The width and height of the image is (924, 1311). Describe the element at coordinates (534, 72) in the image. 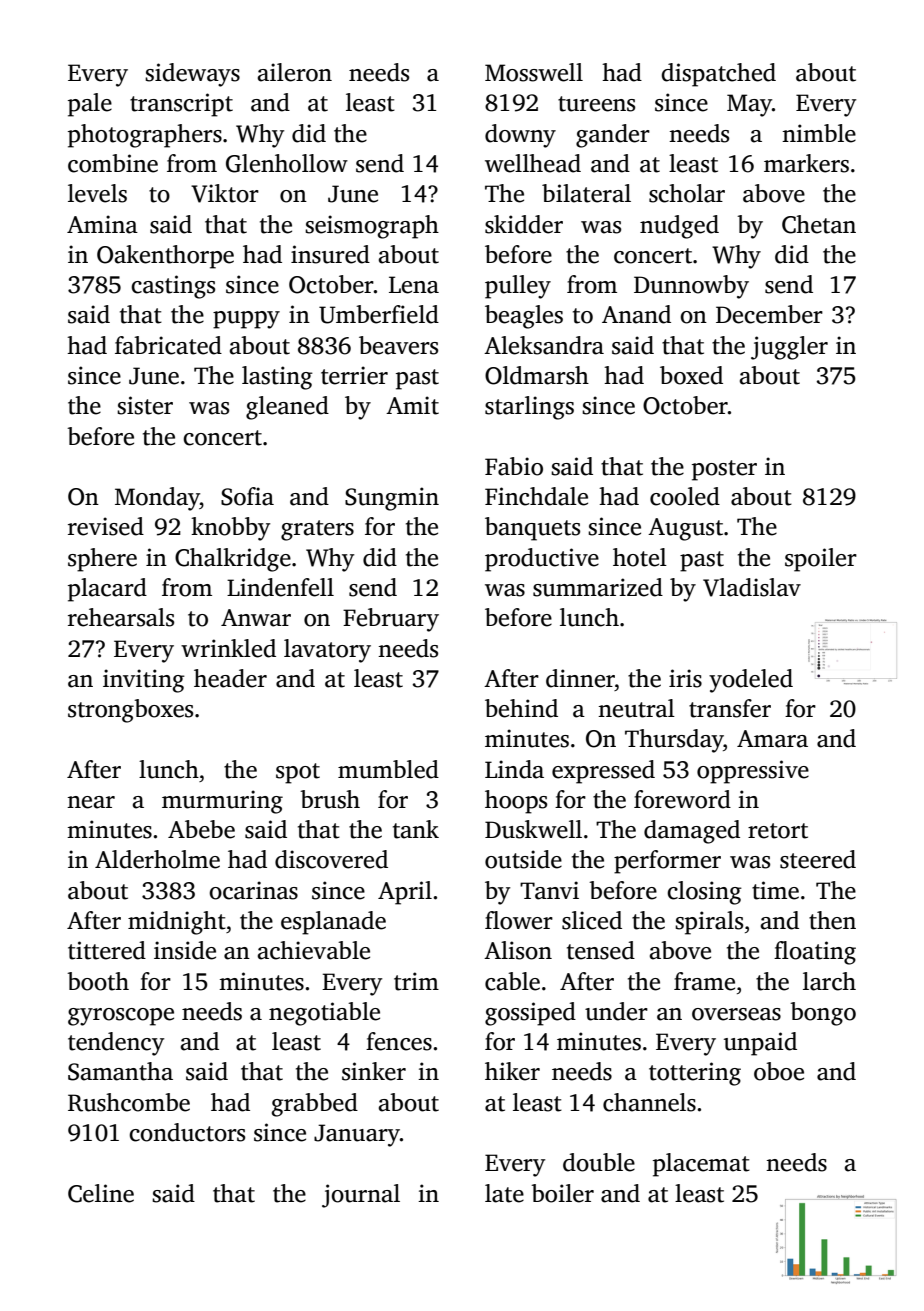

I see `Mosswell` at that location.
